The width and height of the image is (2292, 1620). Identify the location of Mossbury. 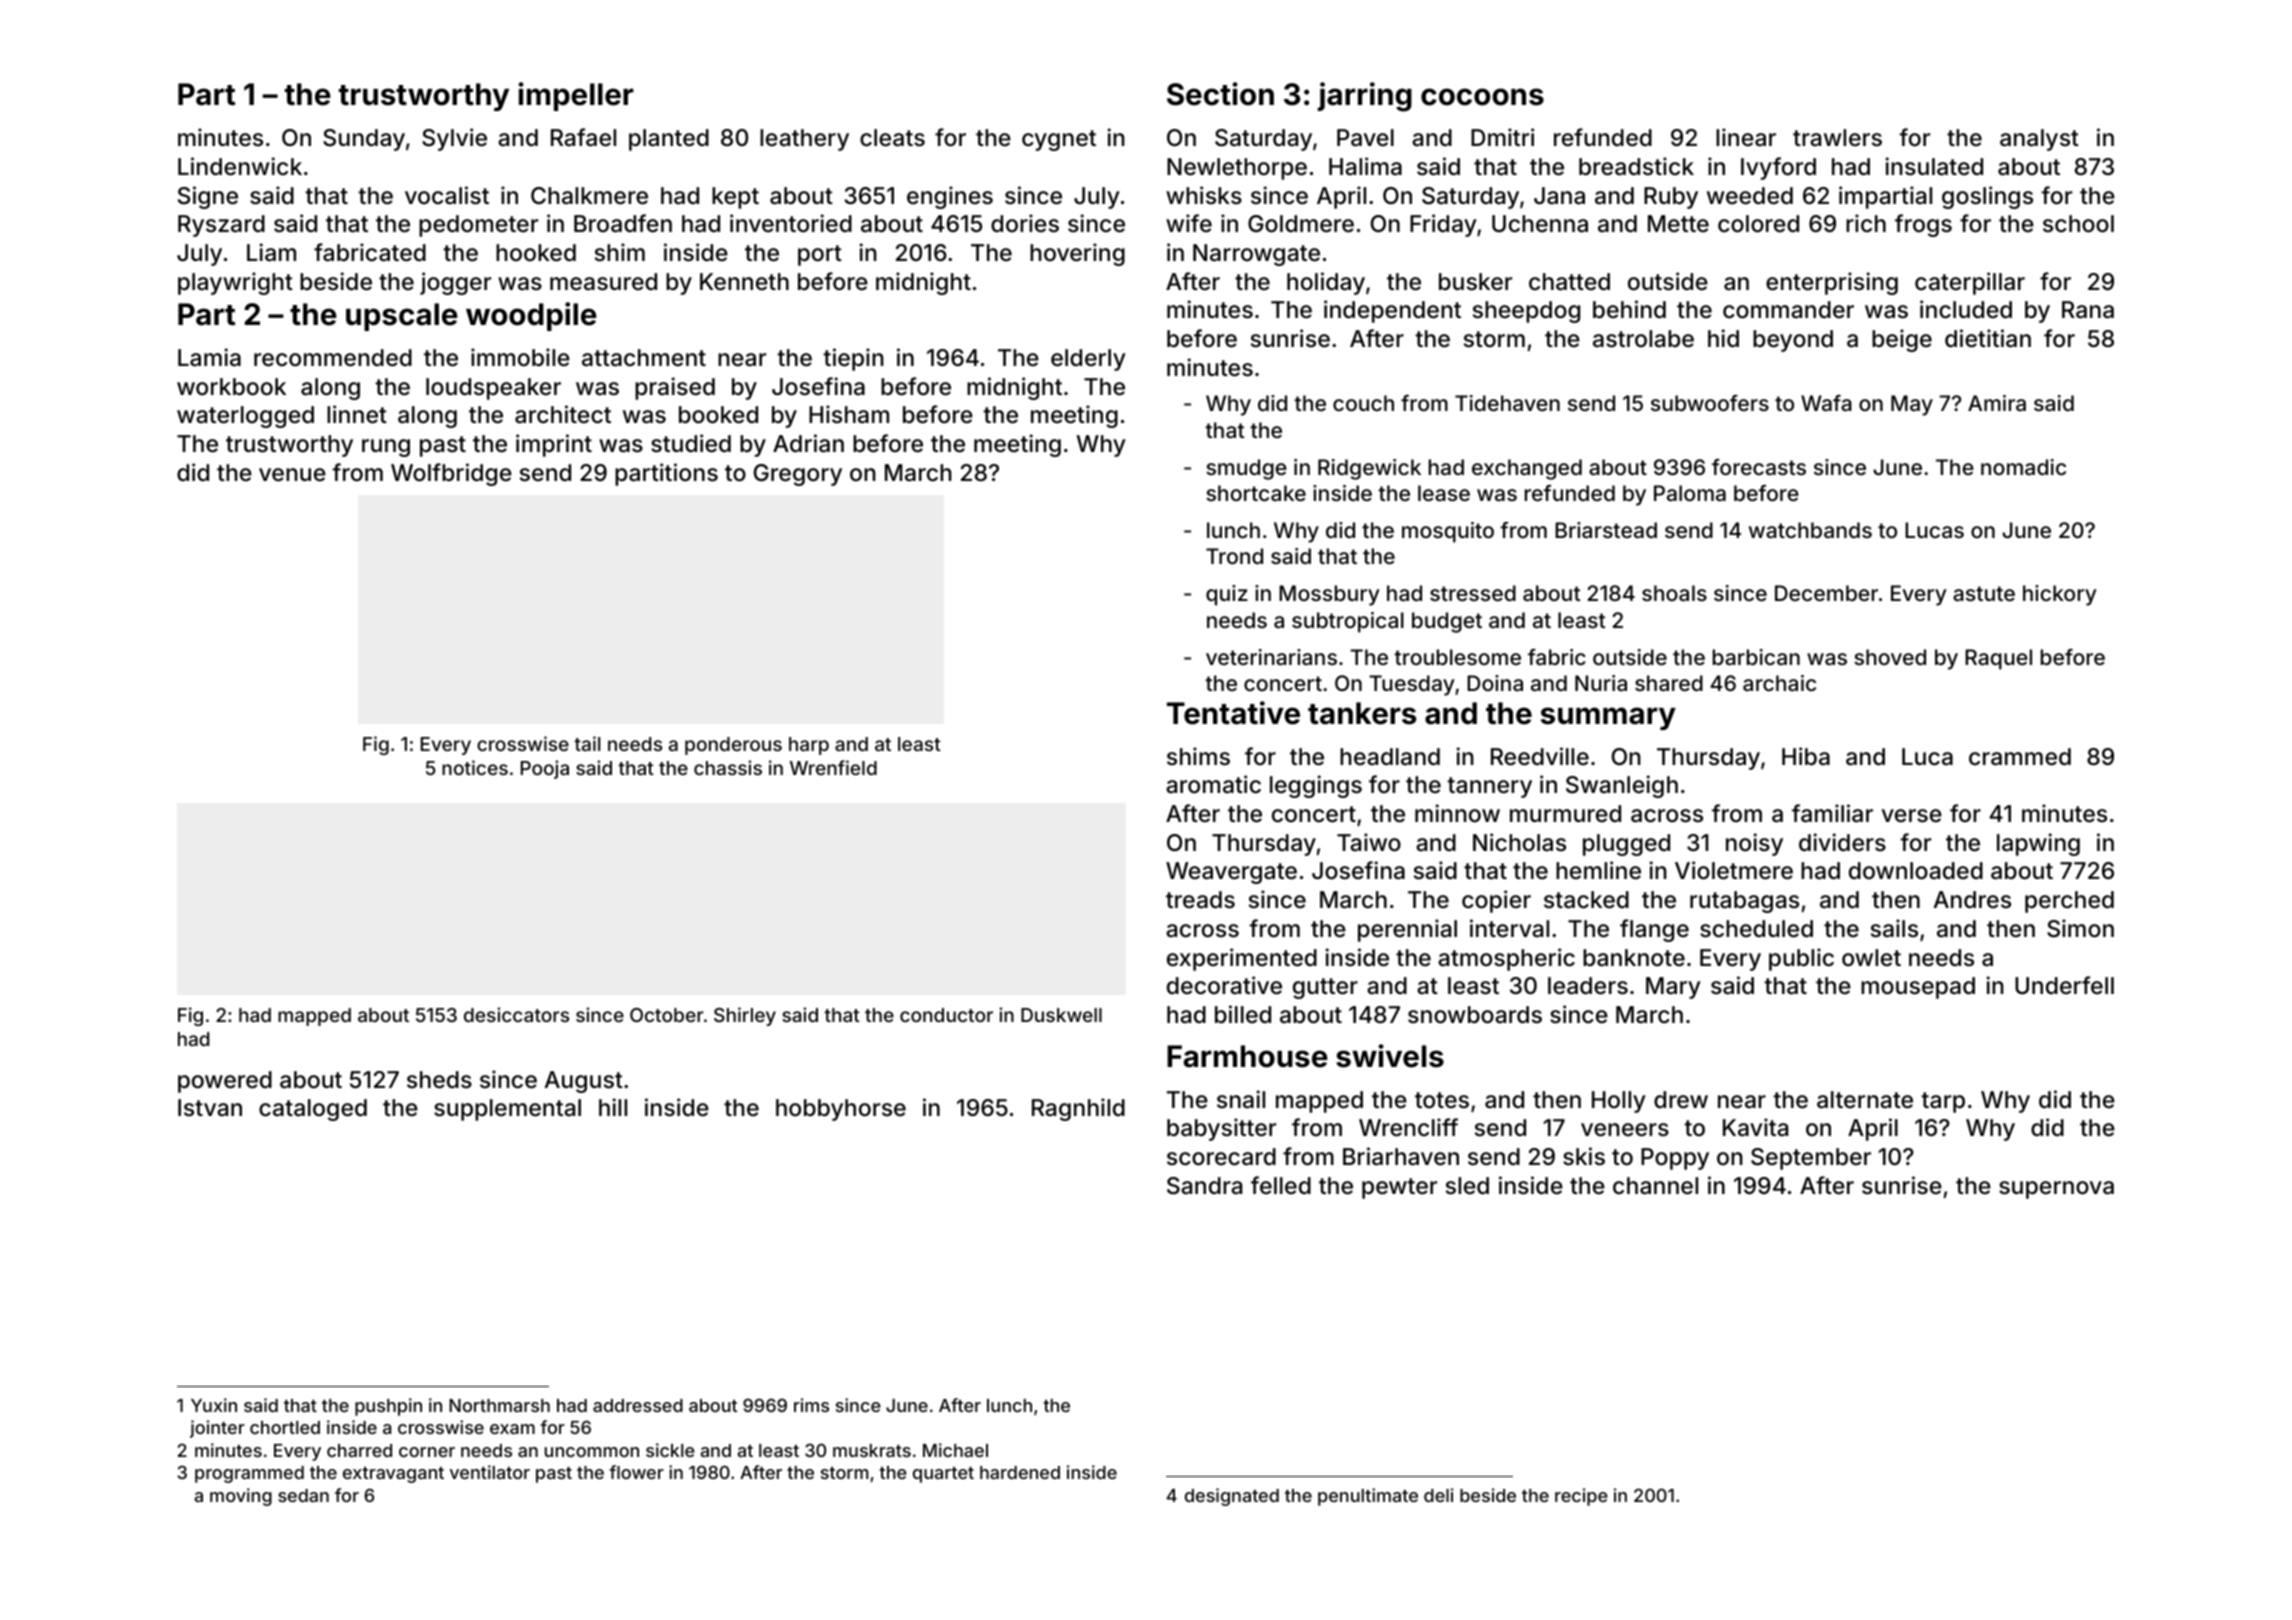
(1329, 595).
